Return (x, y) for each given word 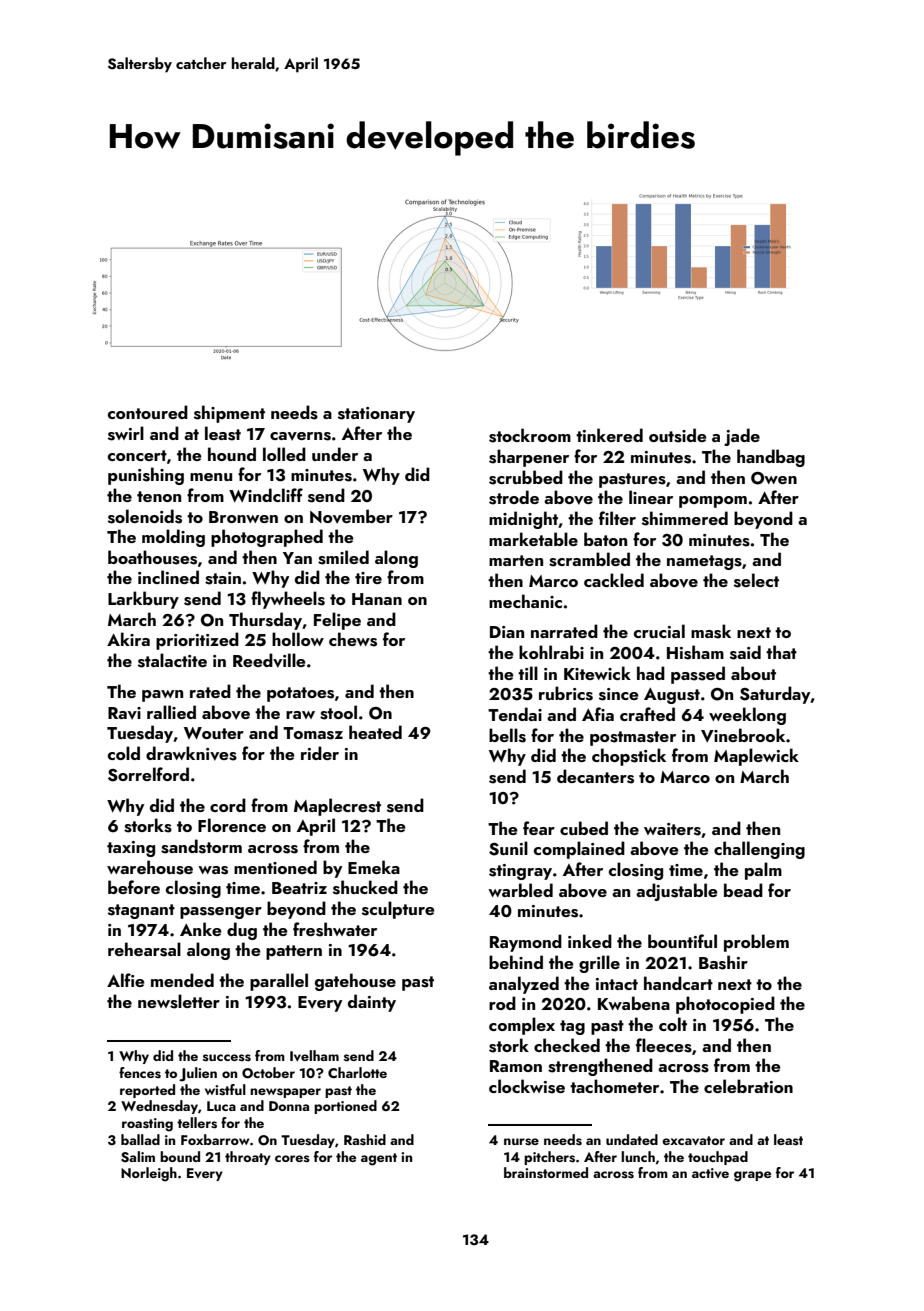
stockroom (530, 435)
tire (368, 578)
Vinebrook (743, 735)
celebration (748, 1086)
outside (678, 435)
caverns (300, 436)
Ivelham (314, 1056)
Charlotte (357, 1072)
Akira (128, 639)
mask (711, 631)
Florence (232, 825)
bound (180, 1156)
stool (338, 712)
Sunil (508, 848)
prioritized (197, 641)
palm (763, 871)
